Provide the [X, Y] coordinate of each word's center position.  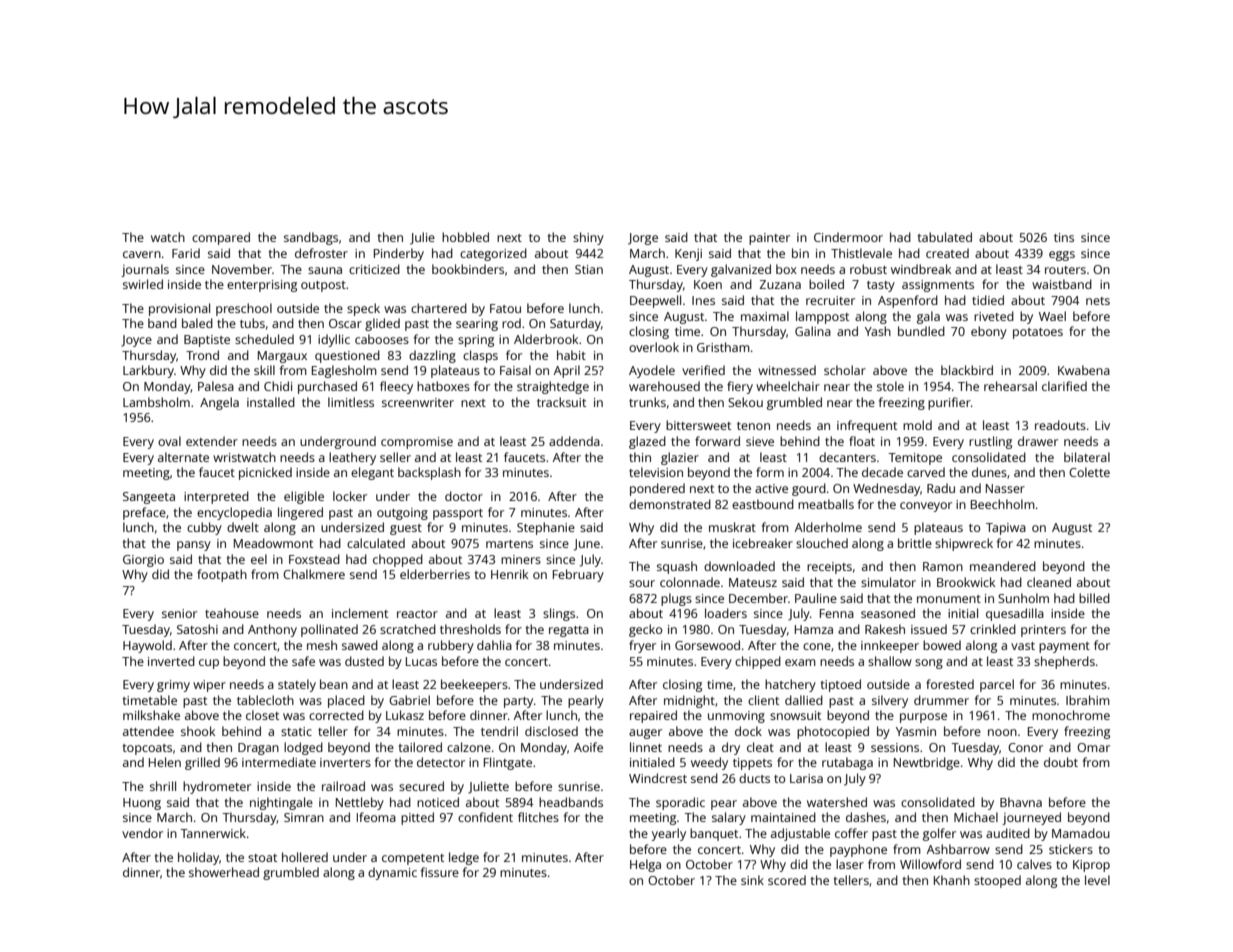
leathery [352, 458]
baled [197, 323]
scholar [845, 370]
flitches [538, 817]
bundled [921, 331]
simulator [888, 582]
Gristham [723, 347]
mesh [322, 645]
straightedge [553, 387]
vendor [142, 833]
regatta [569, 631]
